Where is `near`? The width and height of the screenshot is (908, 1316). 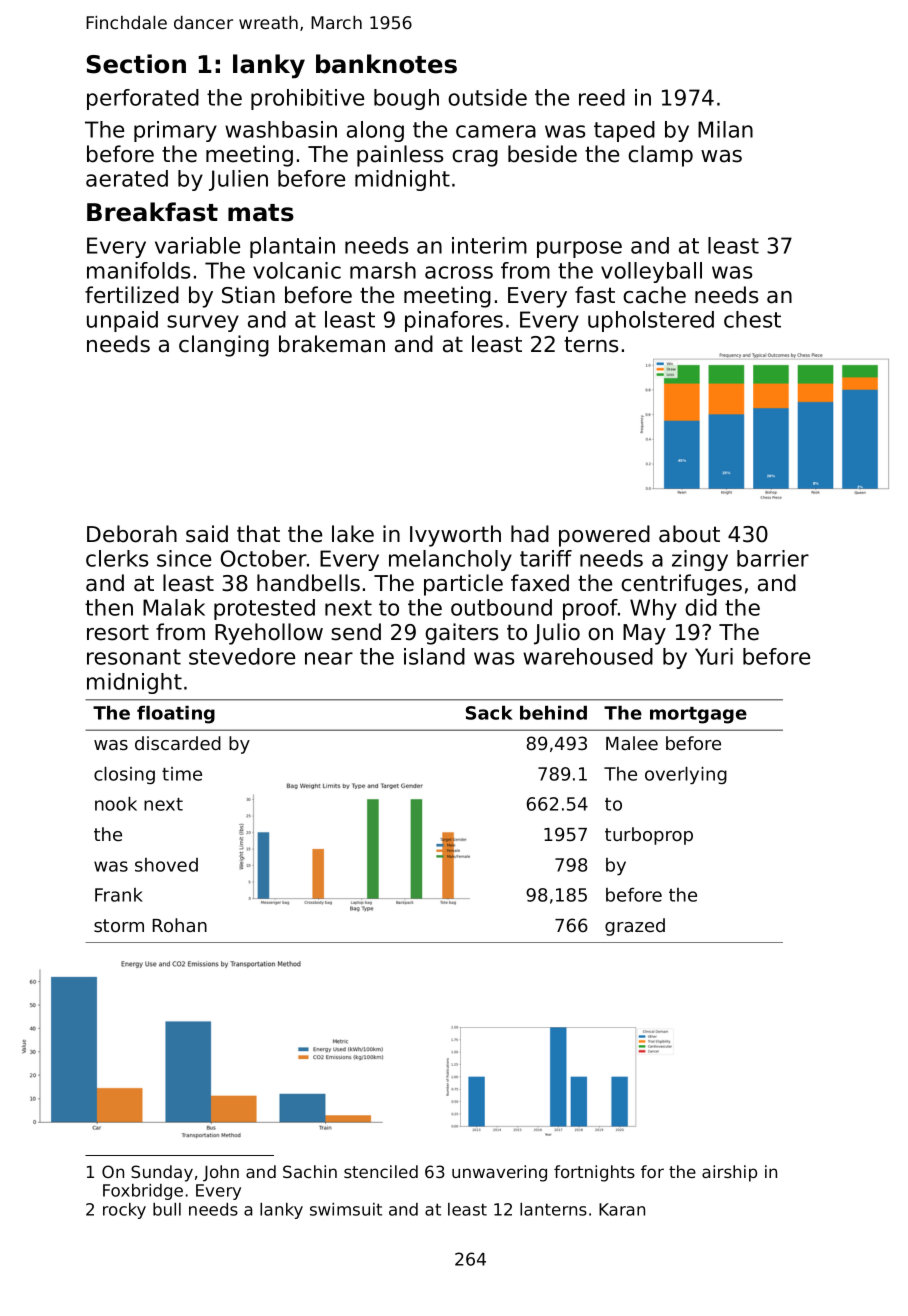
near is located at coordinates (329, 658).
